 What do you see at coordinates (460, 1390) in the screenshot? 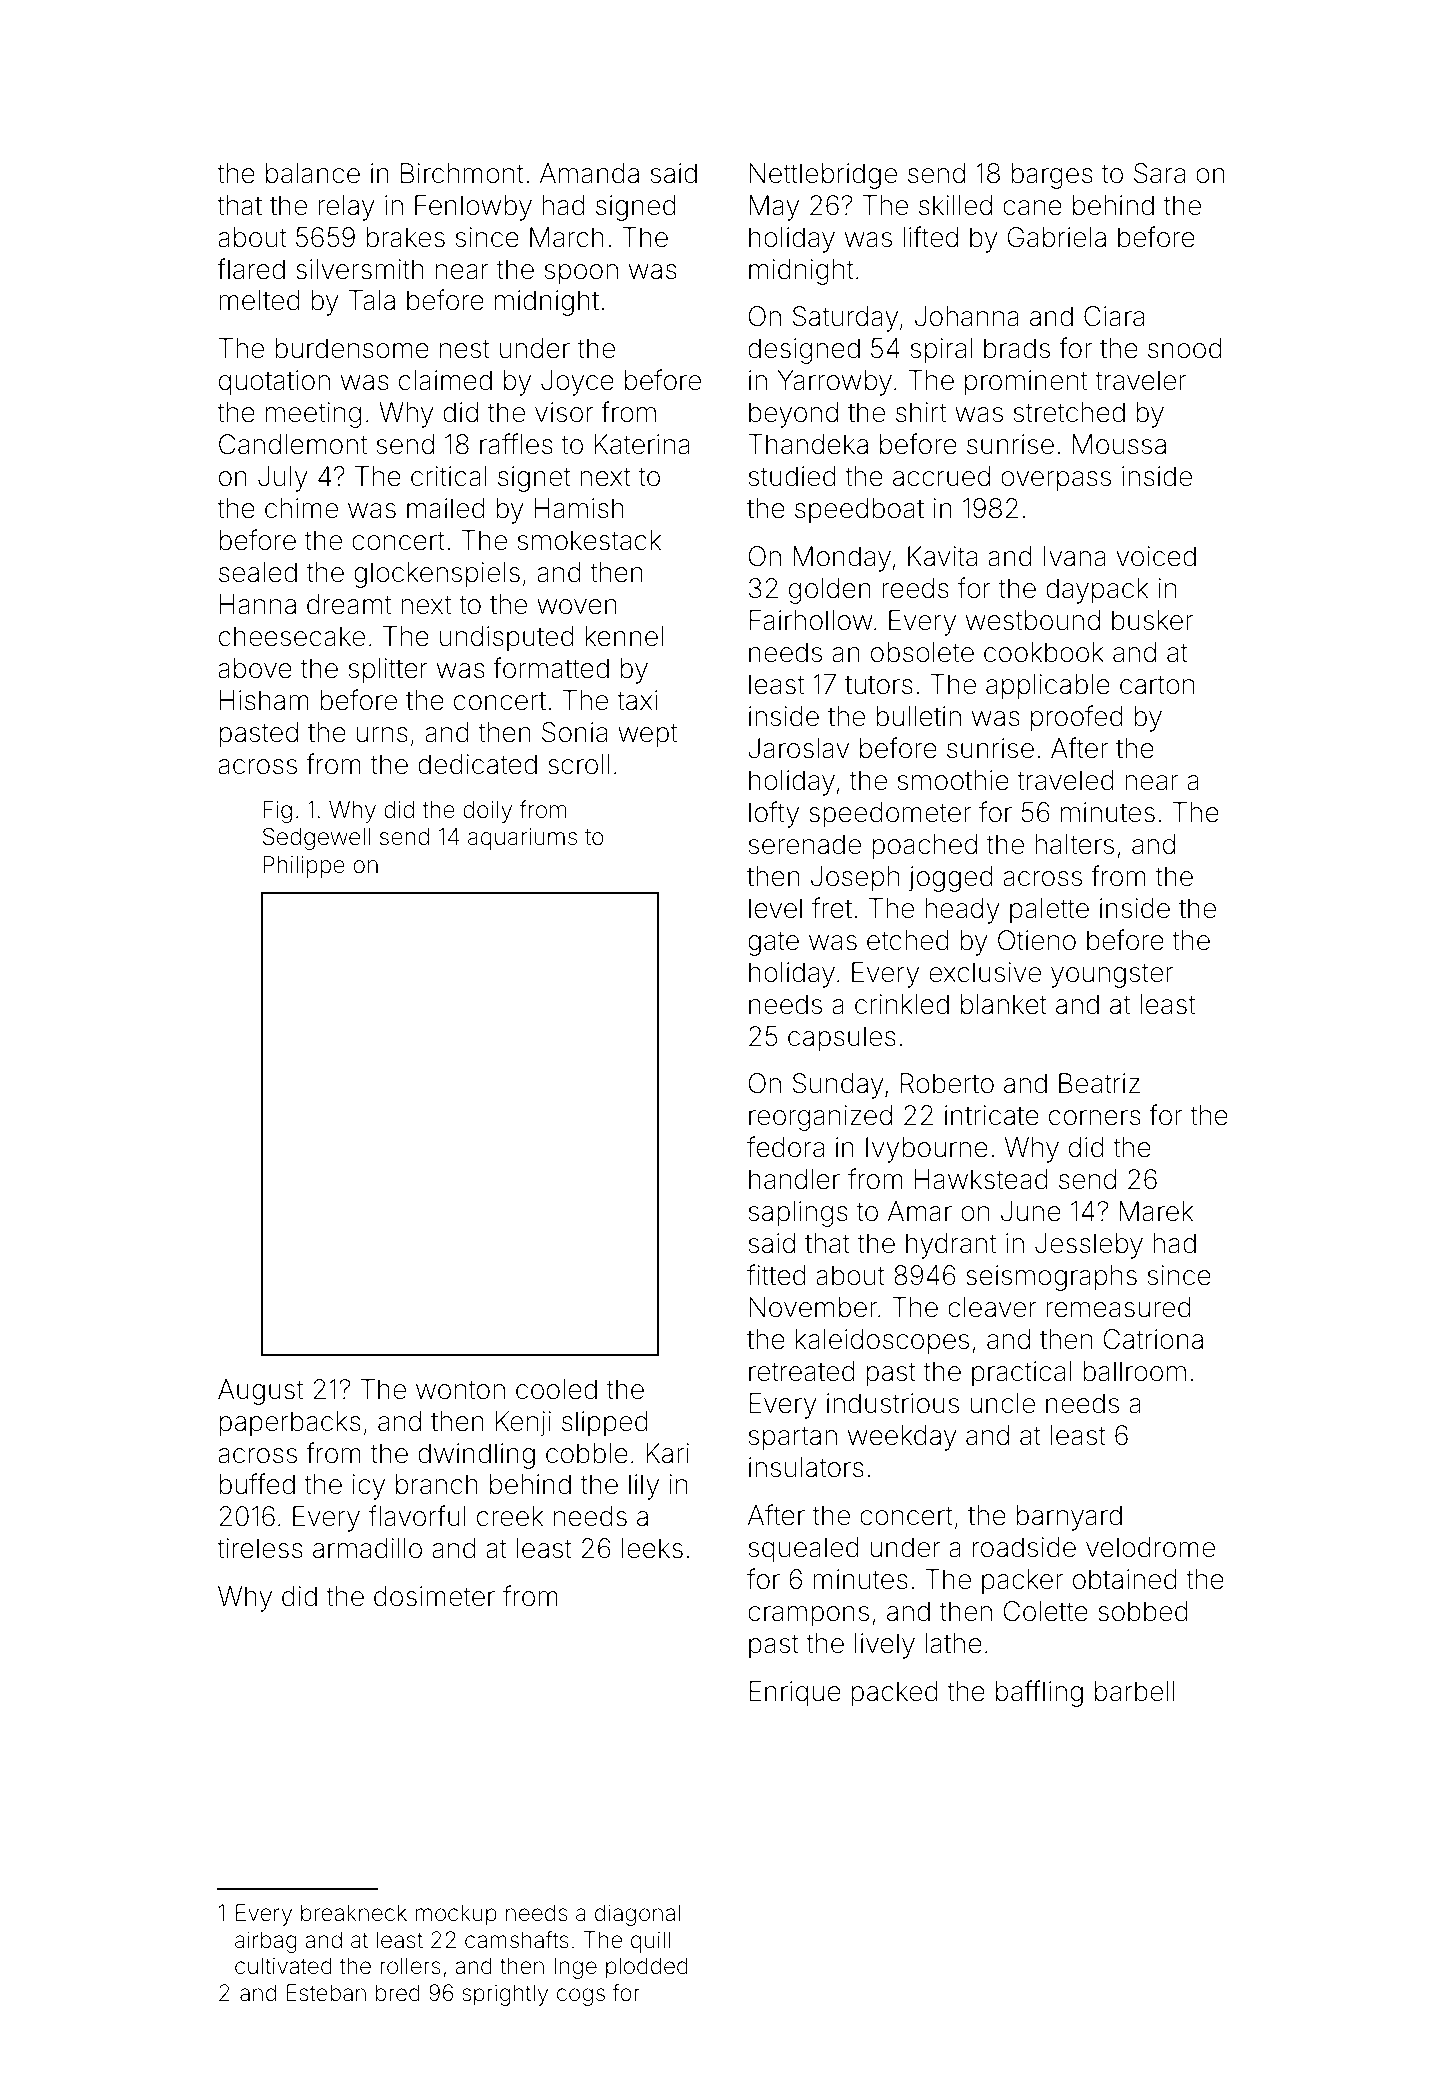
I see `wonton` at bounding box center [460, 1390].
